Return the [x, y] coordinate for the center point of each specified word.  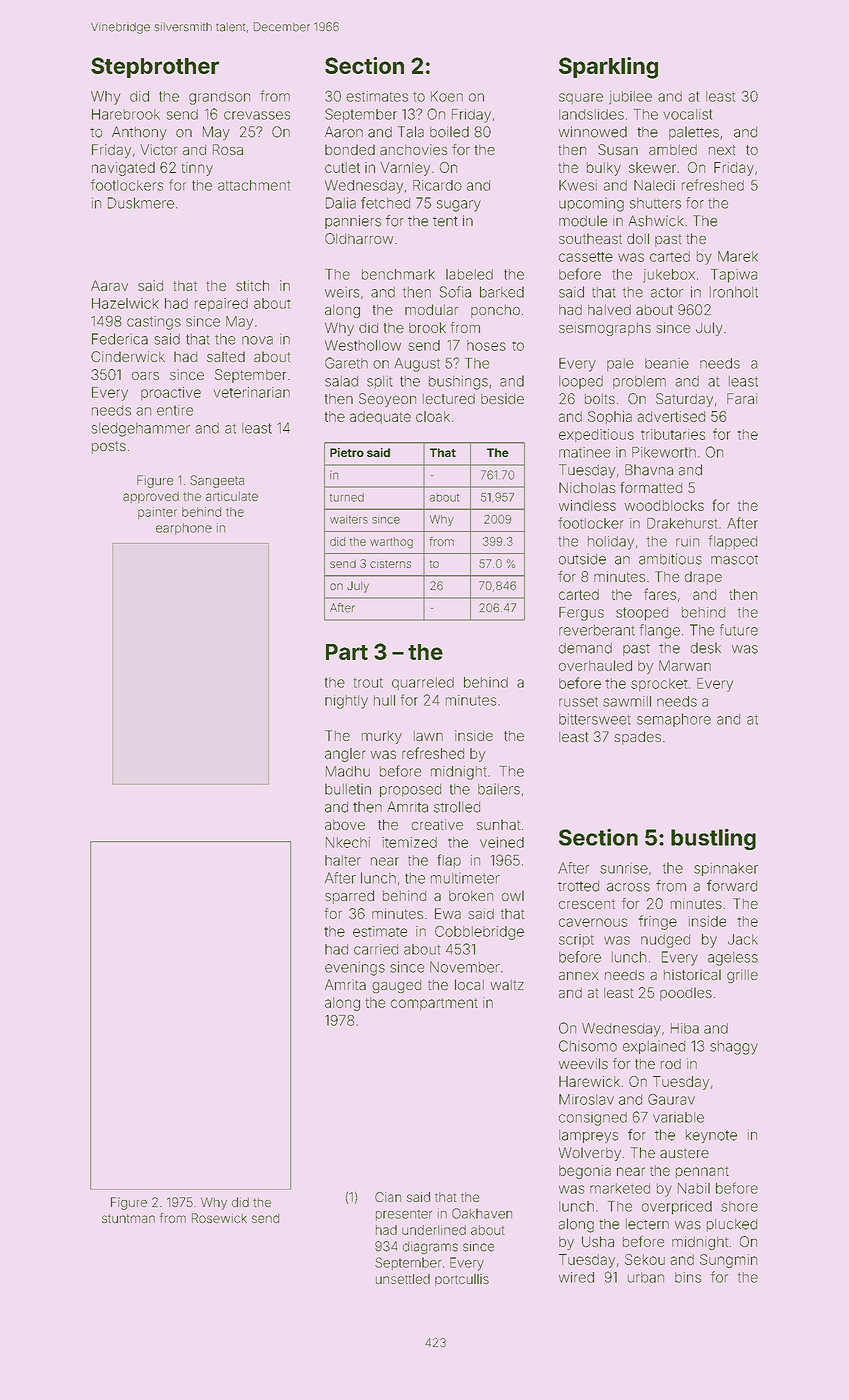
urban [646, 1277]
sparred [349, 897]
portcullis [462, 1280]
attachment [254, 185]
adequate [380, 417]
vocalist [687, 114]
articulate [232, 496]
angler [345, 755]
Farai [742, 398]
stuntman [128, 1218]
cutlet [342, 167]
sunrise [624, 868]
